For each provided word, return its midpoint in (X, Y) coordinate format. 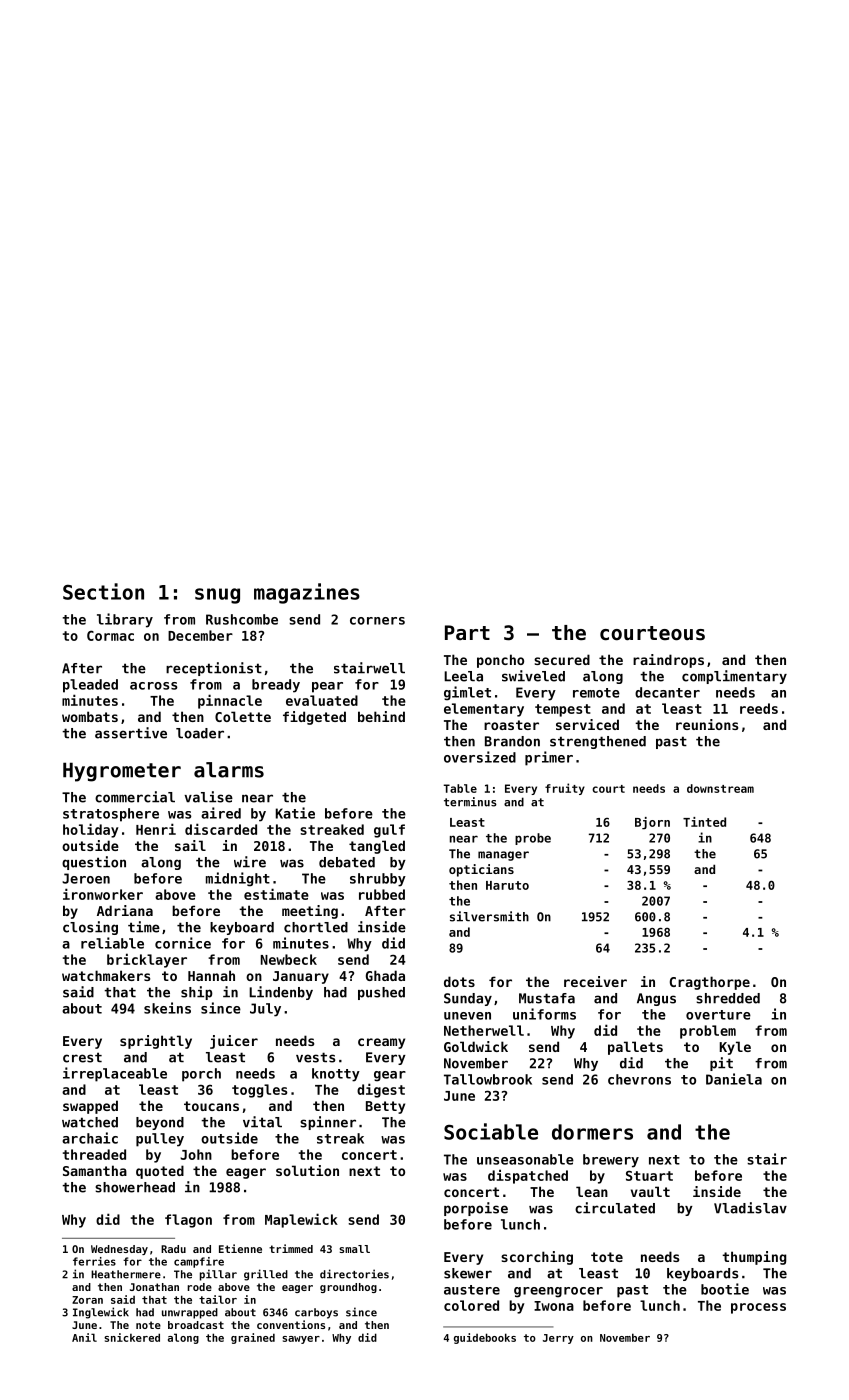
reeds (759, 708)
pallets (635, 1048)
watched (90, 1122)
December (200, 635)
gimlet (467, 693)
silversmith (489, 916)
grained (253, 1338)
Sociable (491, 1131)
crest (82, 1057)
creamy (381, 1043)
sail (190, 845)
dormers (592, 1132)
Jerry (558, 1339)
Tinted (704, 822)
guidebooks (485, 1338)
